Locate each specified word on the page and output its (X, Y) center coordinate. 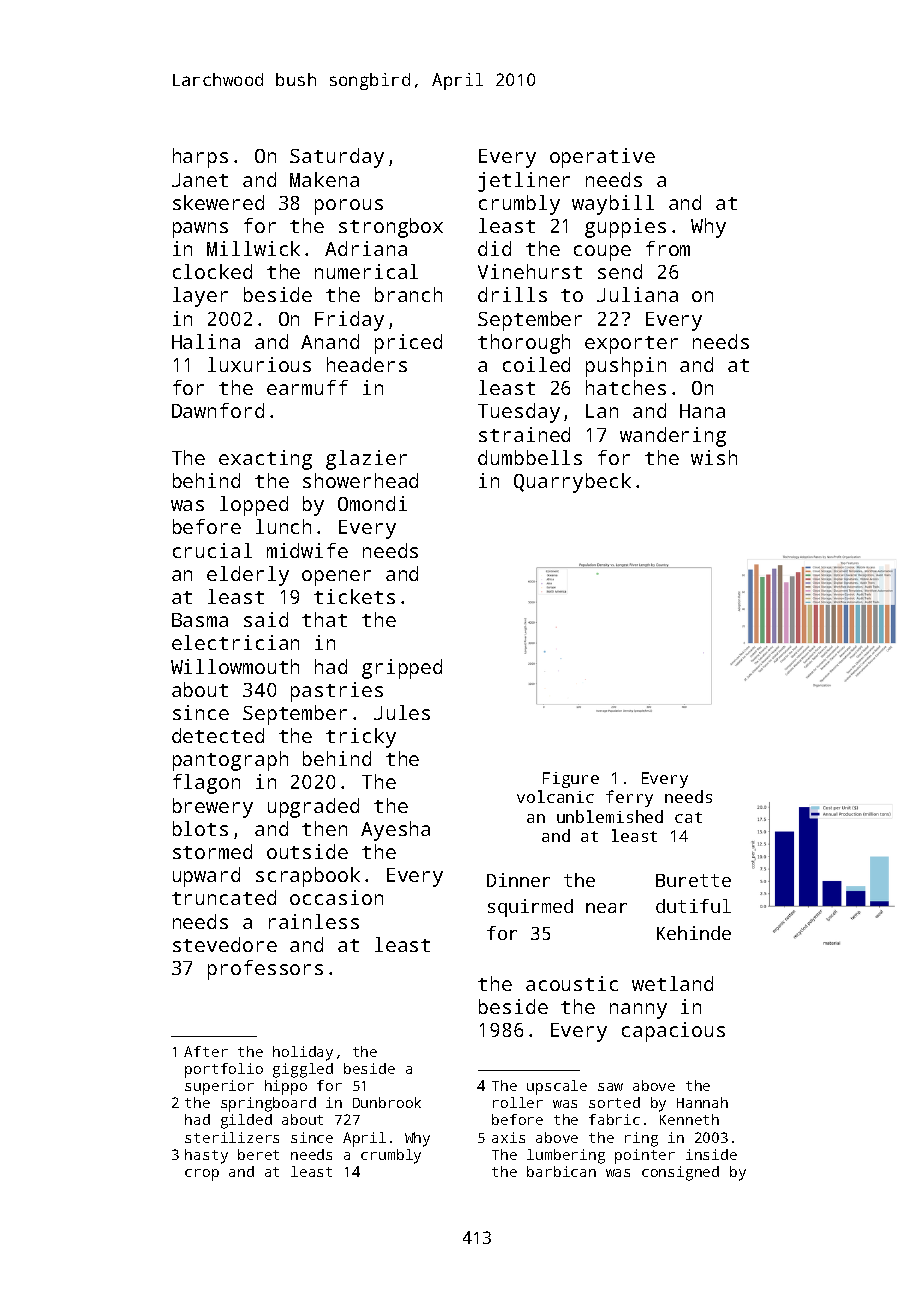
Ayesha (395, 831)
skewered (218, 202)
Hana (702, 411)
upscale (557, 1087)
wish (714, 457)
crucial (212, 550)
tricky (361, 738)
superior (219, 1087)
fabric (614, 1119)
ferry (629, 798)
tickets (354, 596)
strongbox (391, 228)
